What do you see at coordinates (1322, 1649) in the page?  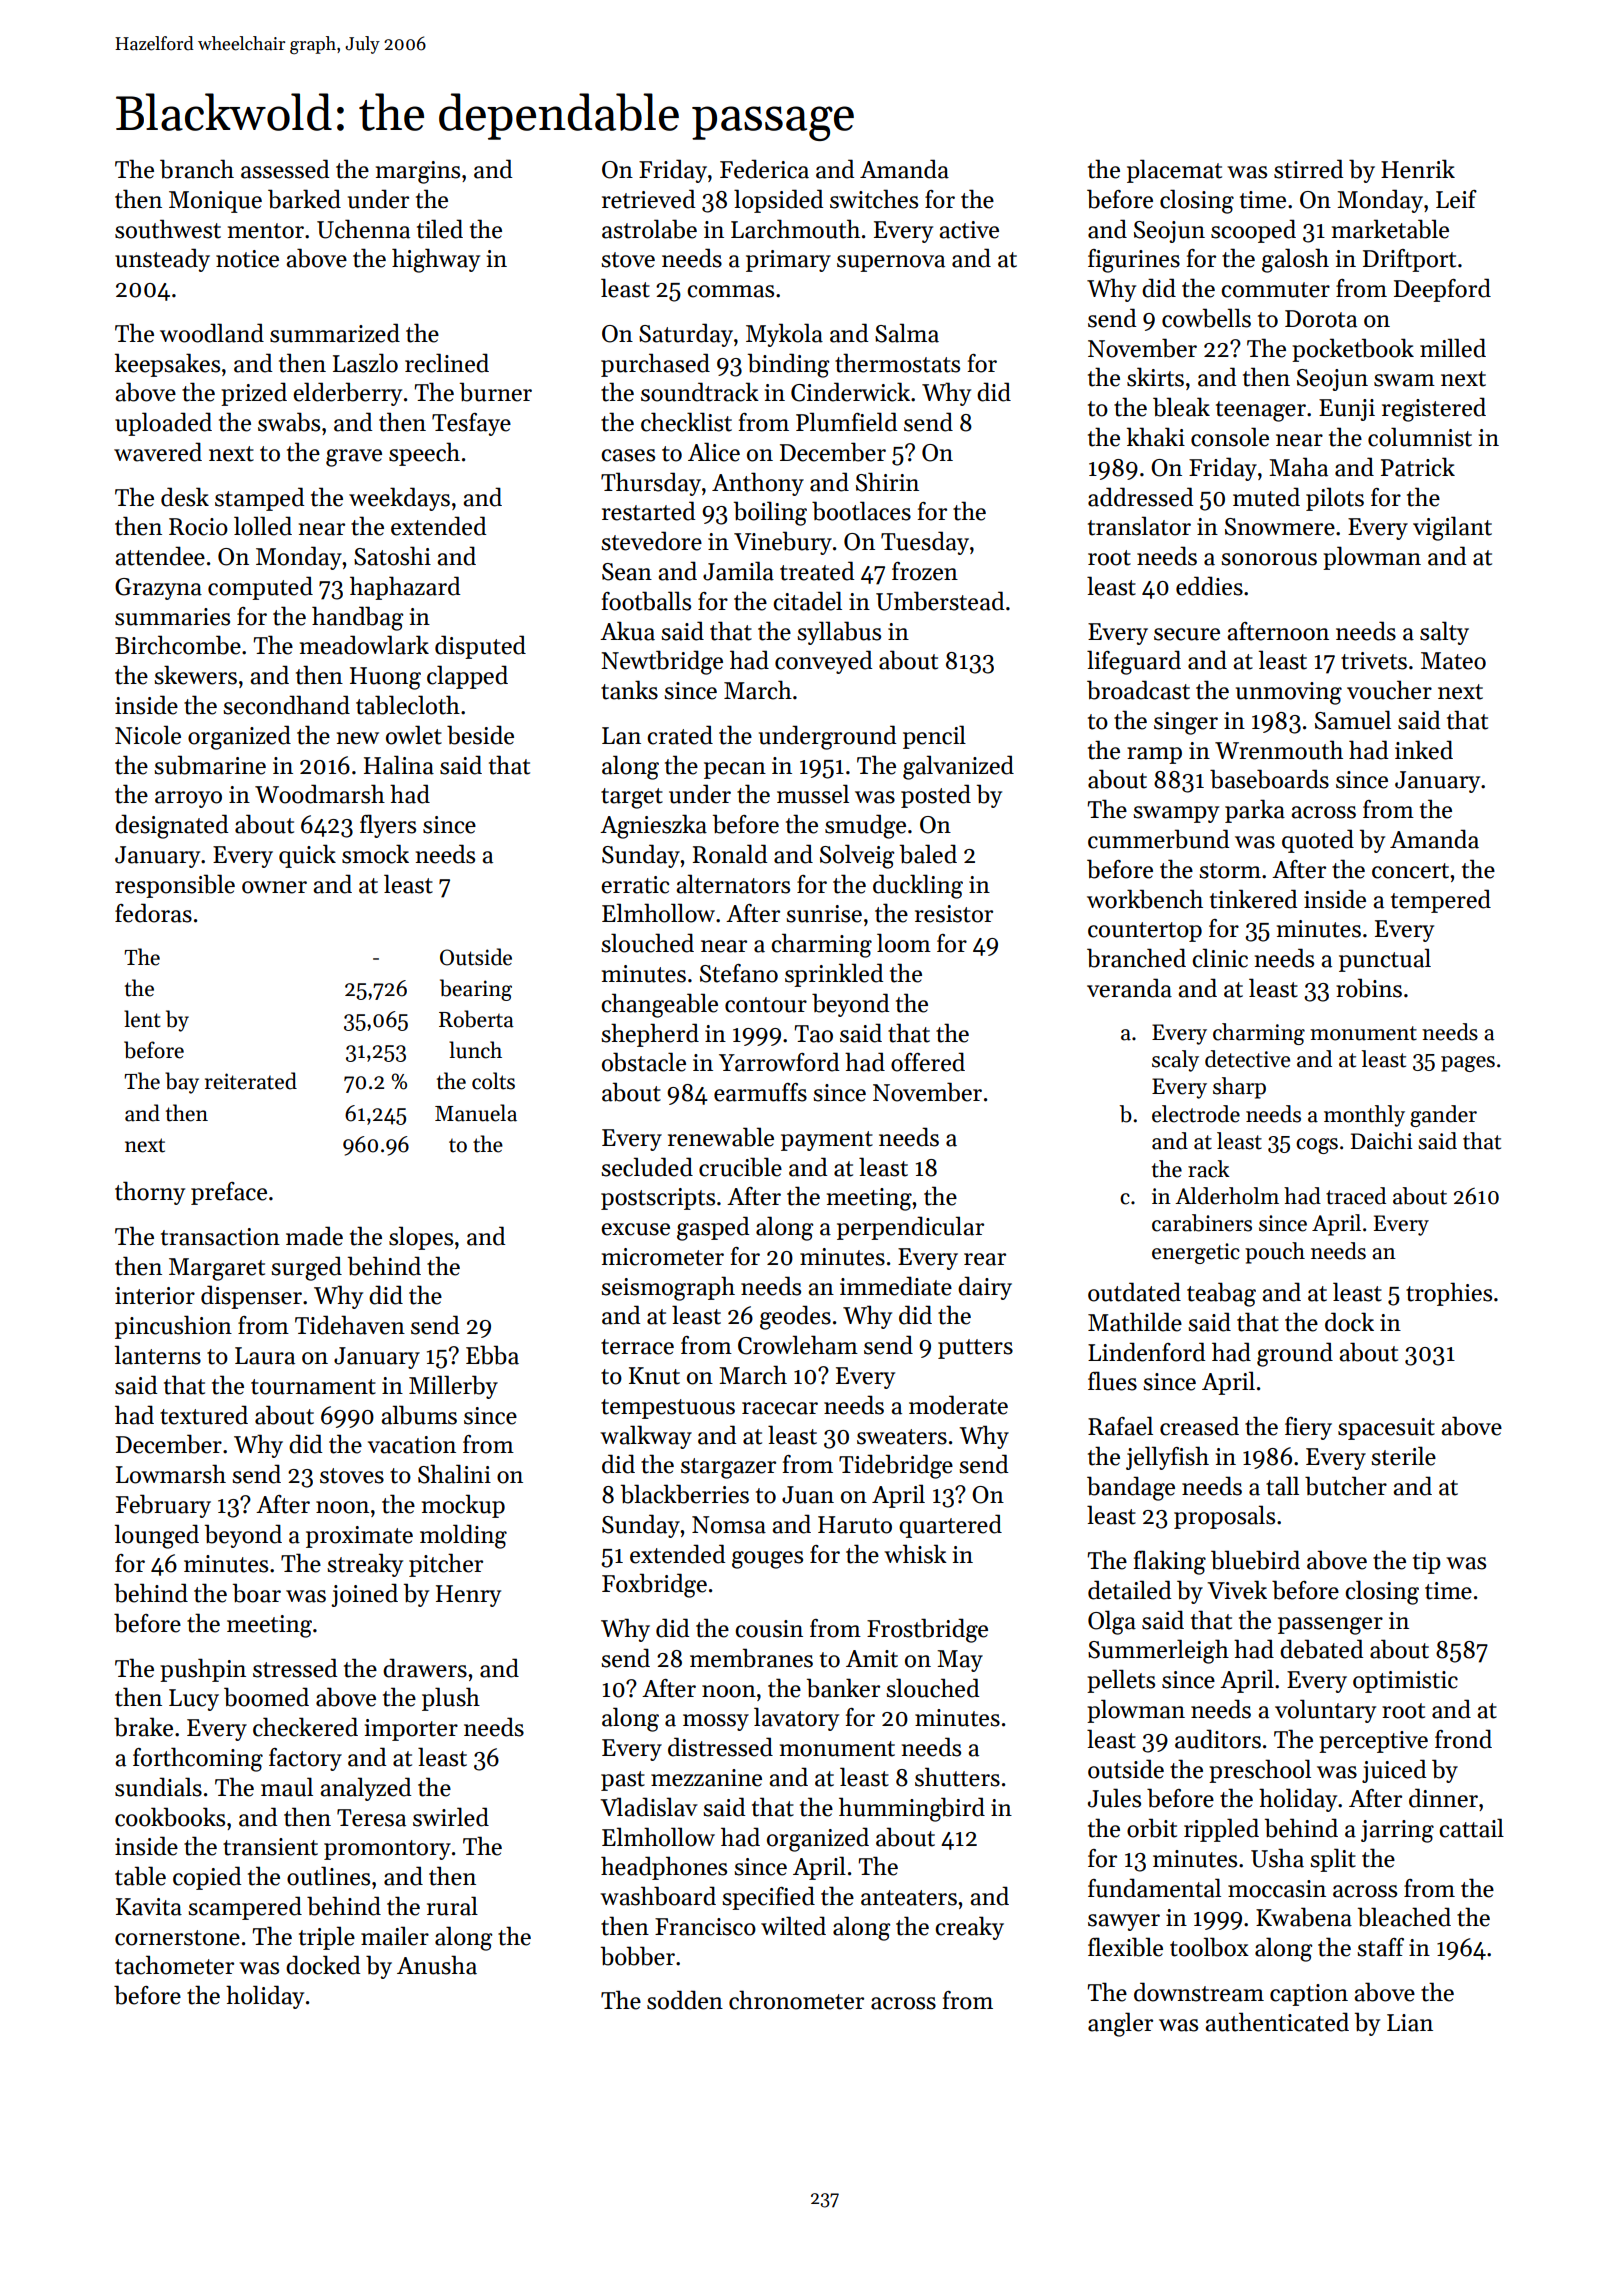 I see `debated` at bounding box center [1322, 1649].
